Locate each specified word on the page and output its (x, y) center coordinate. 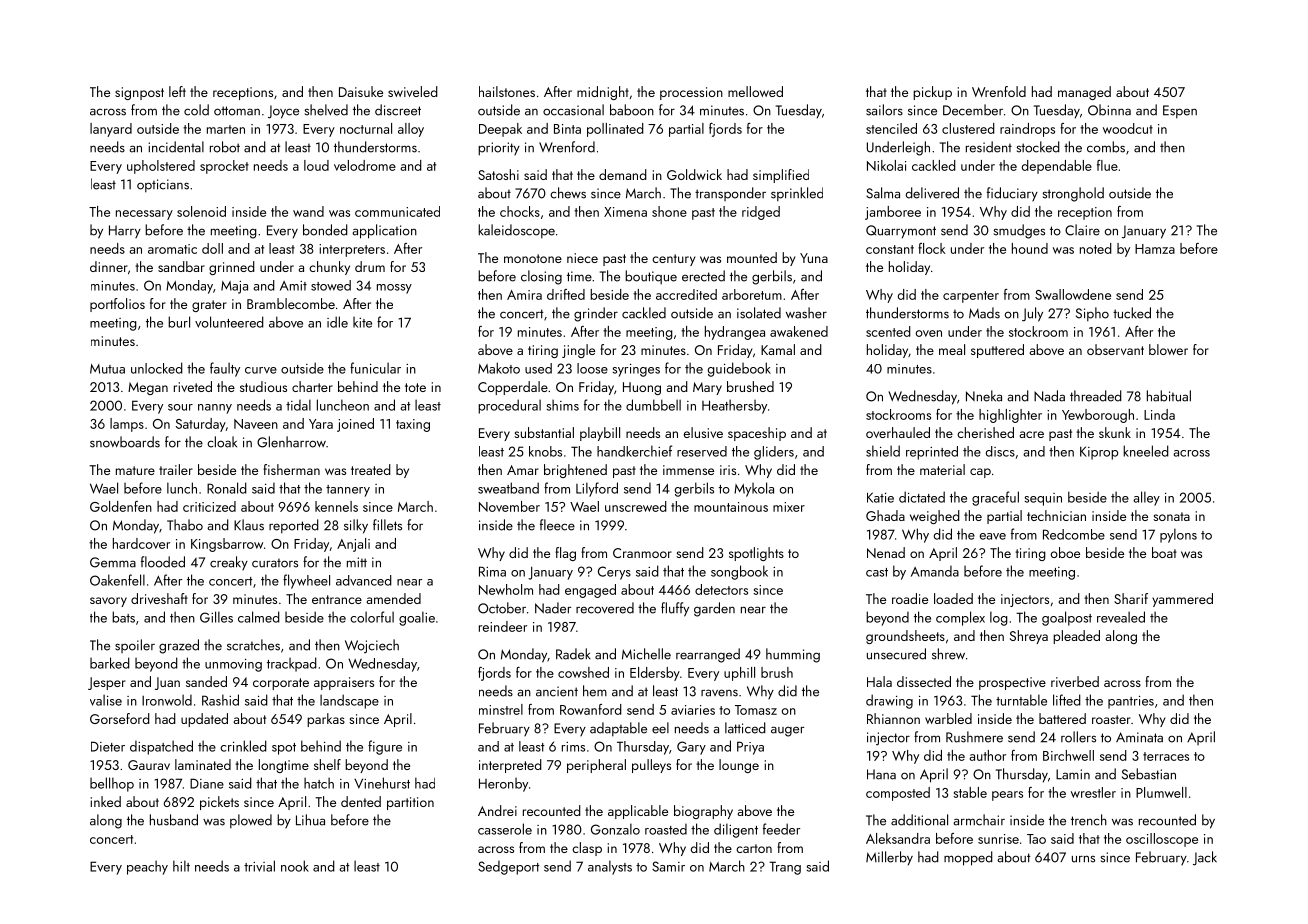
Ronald (227, 488)
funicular (375, 368)
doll (212, 248)
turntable (1021, 700)
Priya (750, 748)
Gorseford (120, 718)
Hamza (1155, 249)
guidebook (739, 369)
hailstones (507, 91)
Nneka (984, 396)
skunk (1115, 432)
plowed (251, 821)
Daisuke (361, 91)
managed (1084, 93)
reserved (702, 451)
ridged (761, 213)
